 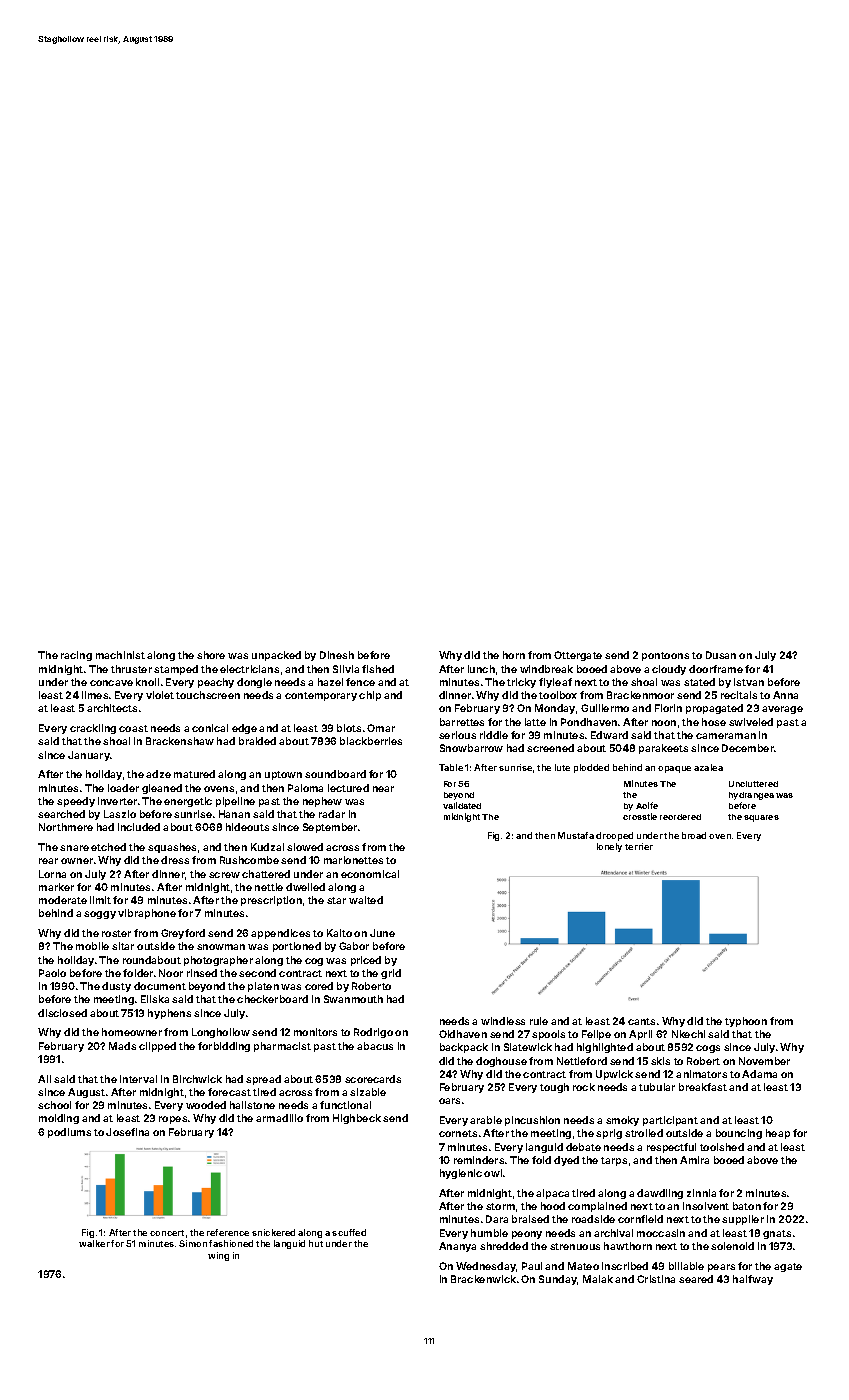 I want to click on Dinesh, so click(x=337, y=655).
